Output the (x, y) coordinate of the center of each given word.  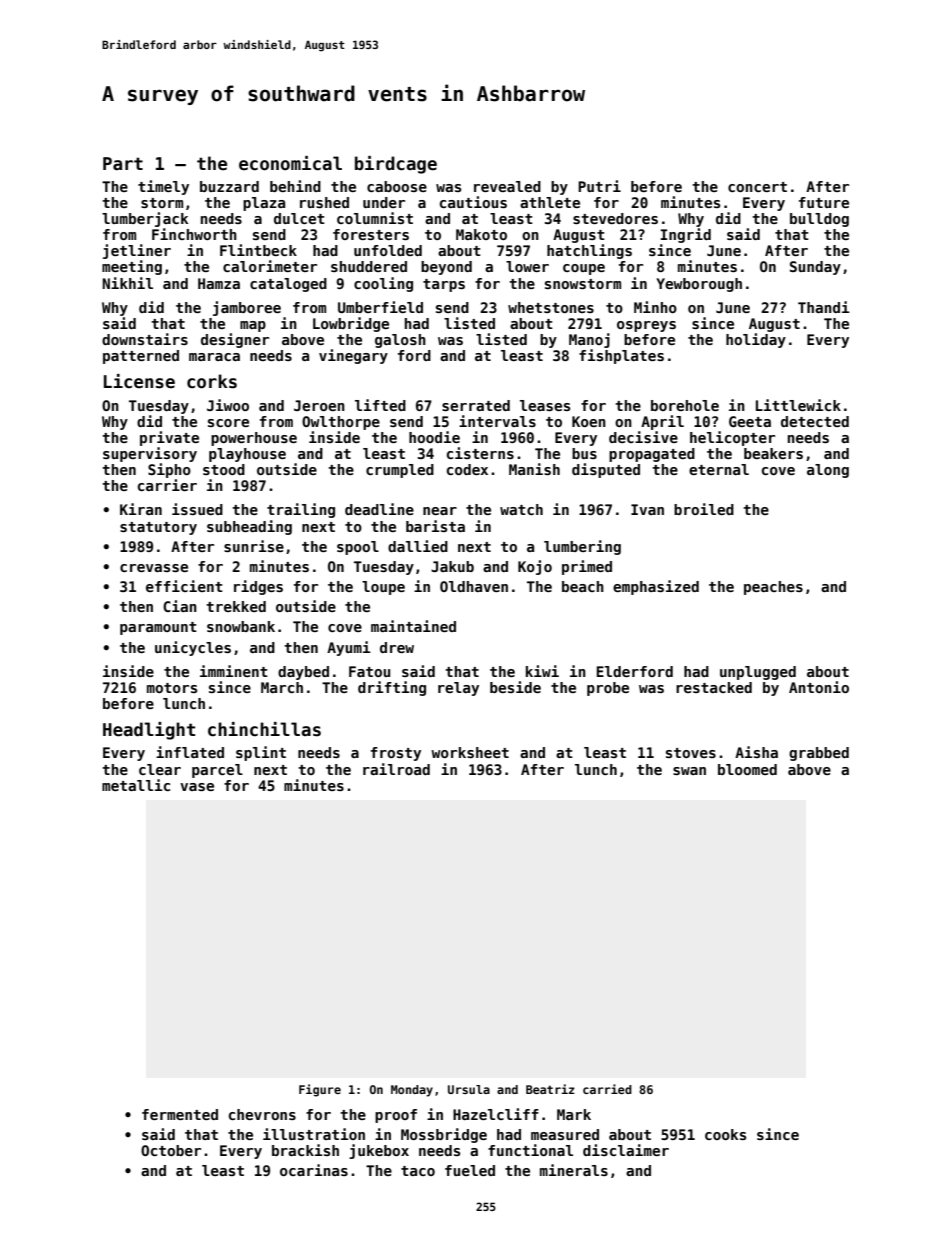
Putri (599, 186)
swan (689, 771)
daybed (303, 673)
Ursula (469, 1089)
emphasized (656, 587)
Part (123, 164)
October (171, 1150)
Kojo (535, 567)
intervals (497, 421)
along (828, 471)
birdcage (396, 165)
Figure (320, 1090)
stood (224, 469)
